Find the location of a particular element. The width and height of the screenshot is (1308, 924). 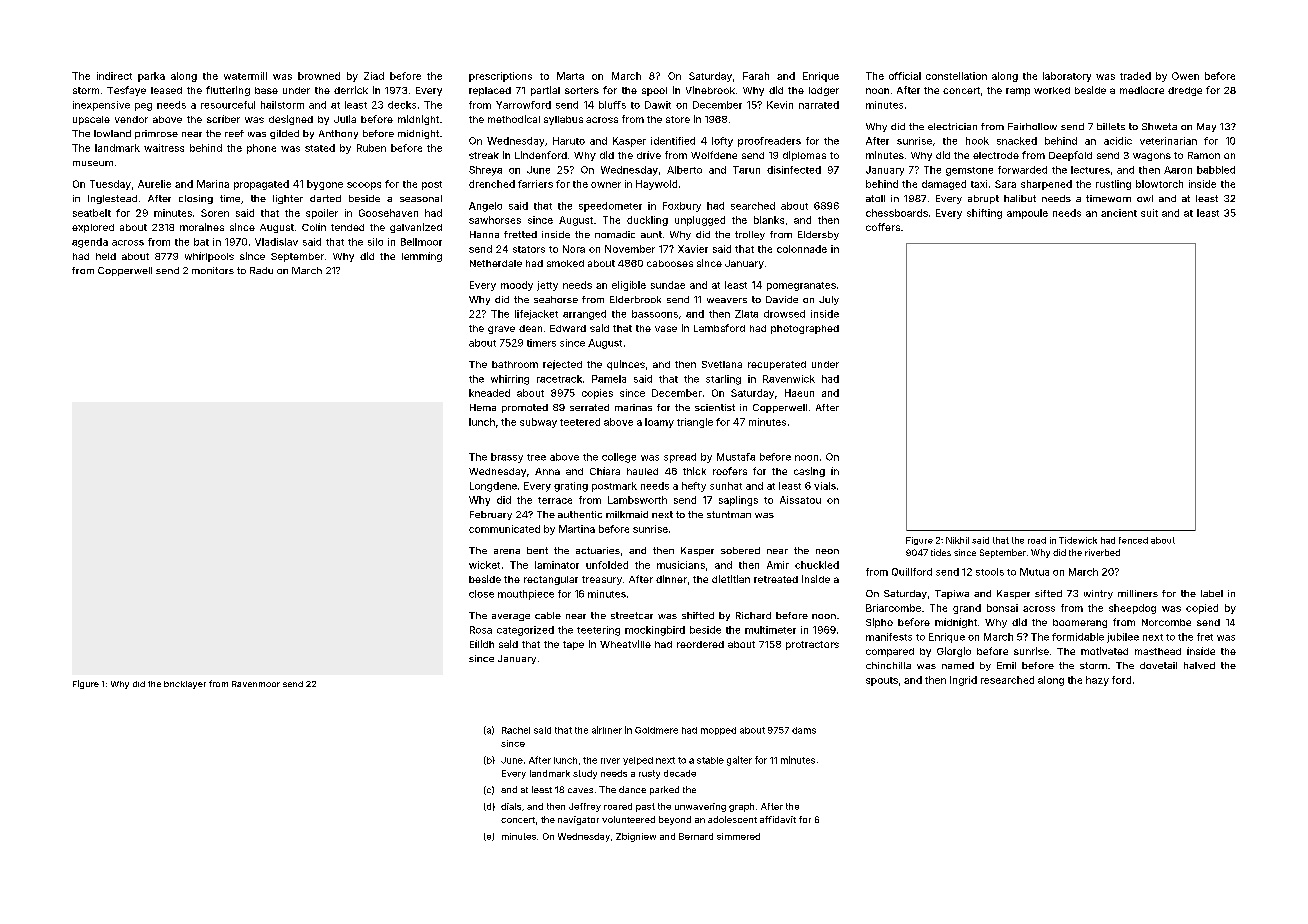

dials is located at coordinates (511, 806).
